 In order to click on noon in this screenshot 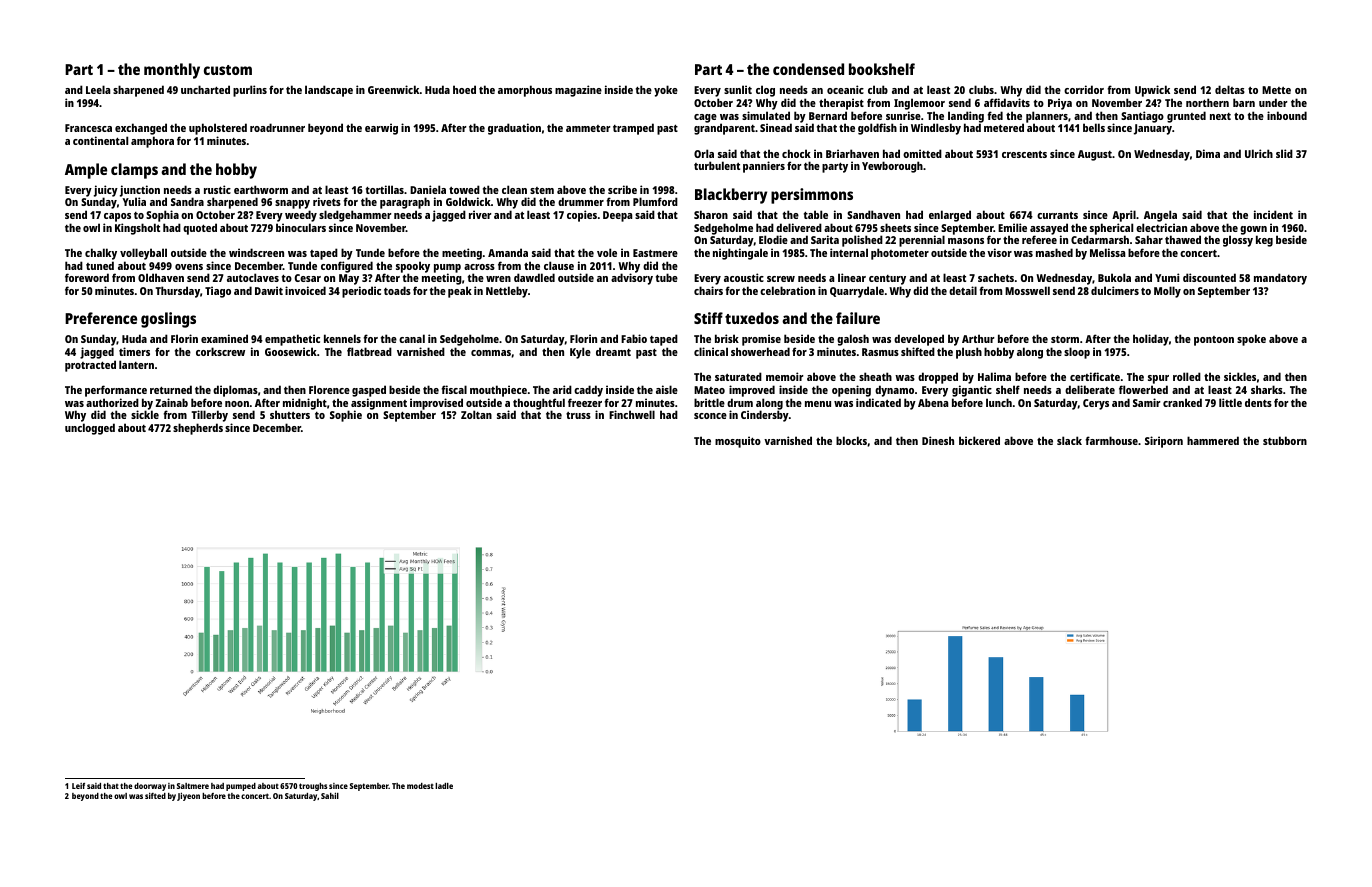, I will do `click(237, 404)`.
